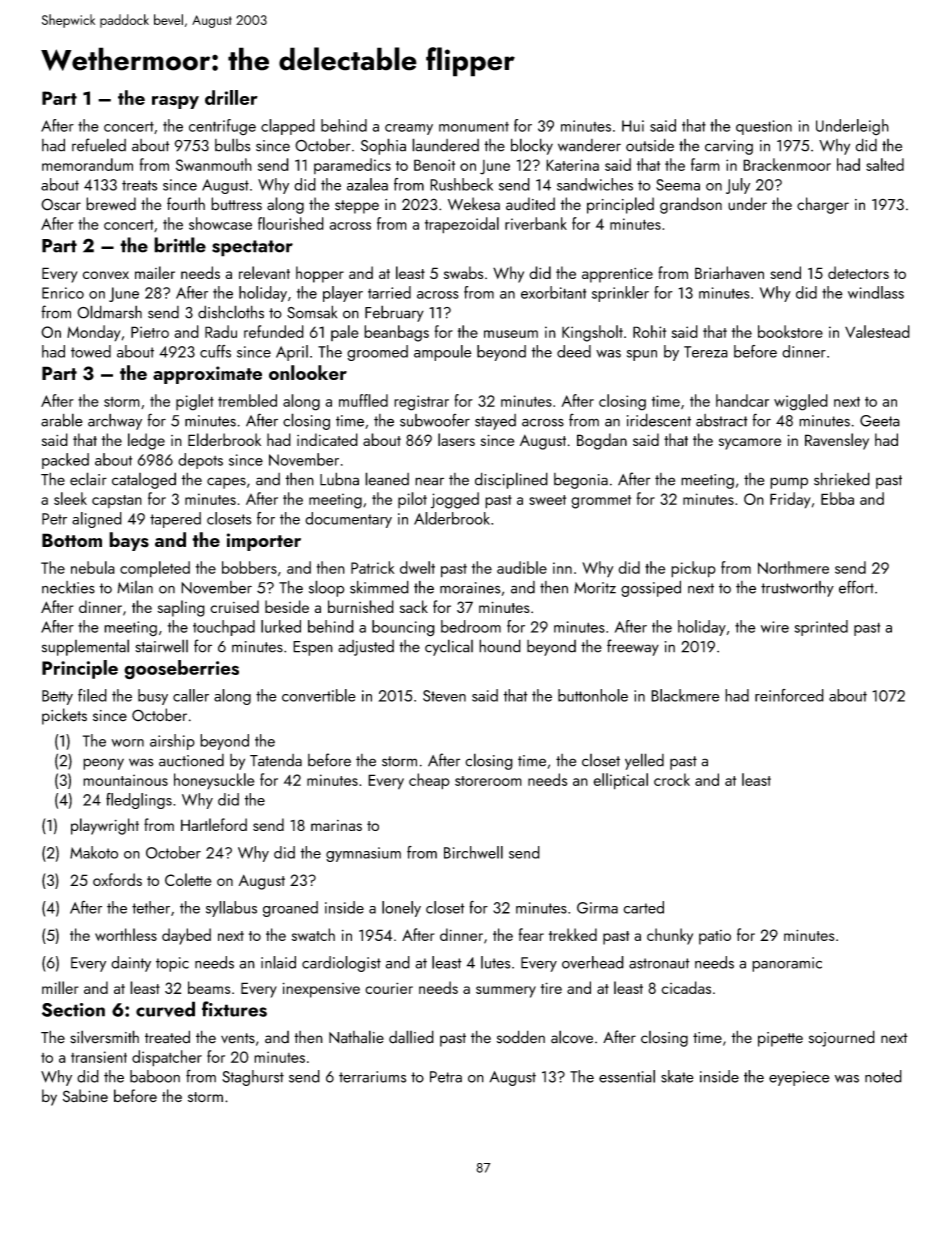 The width and height of the document is (952, 1233). I want to click on pale, so click(345, 333).
